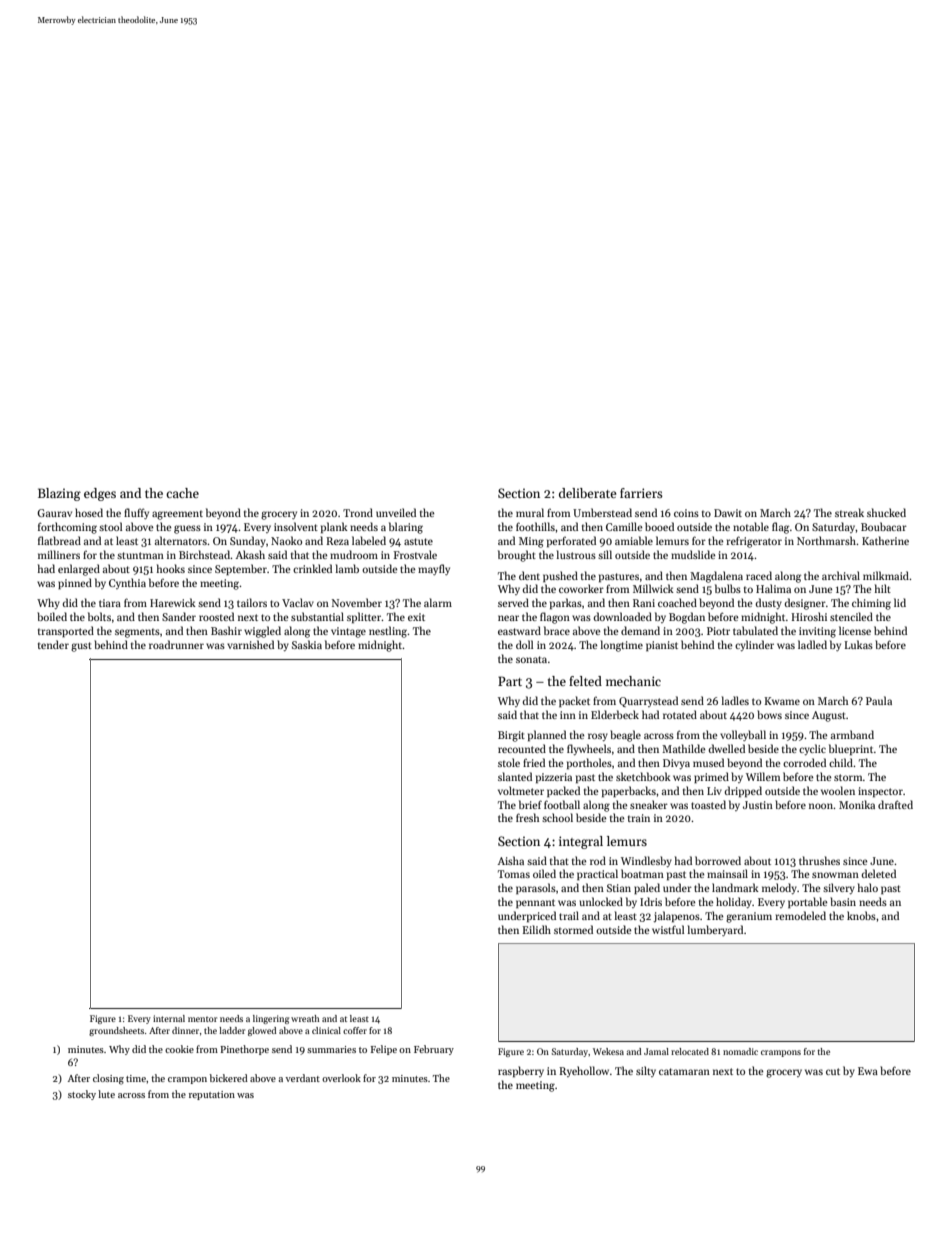 This image has width=952, height=1233. What do you see at coordinates (176, 644) in the image?
I see `roadrunner` at bounding box center [176, 644].
